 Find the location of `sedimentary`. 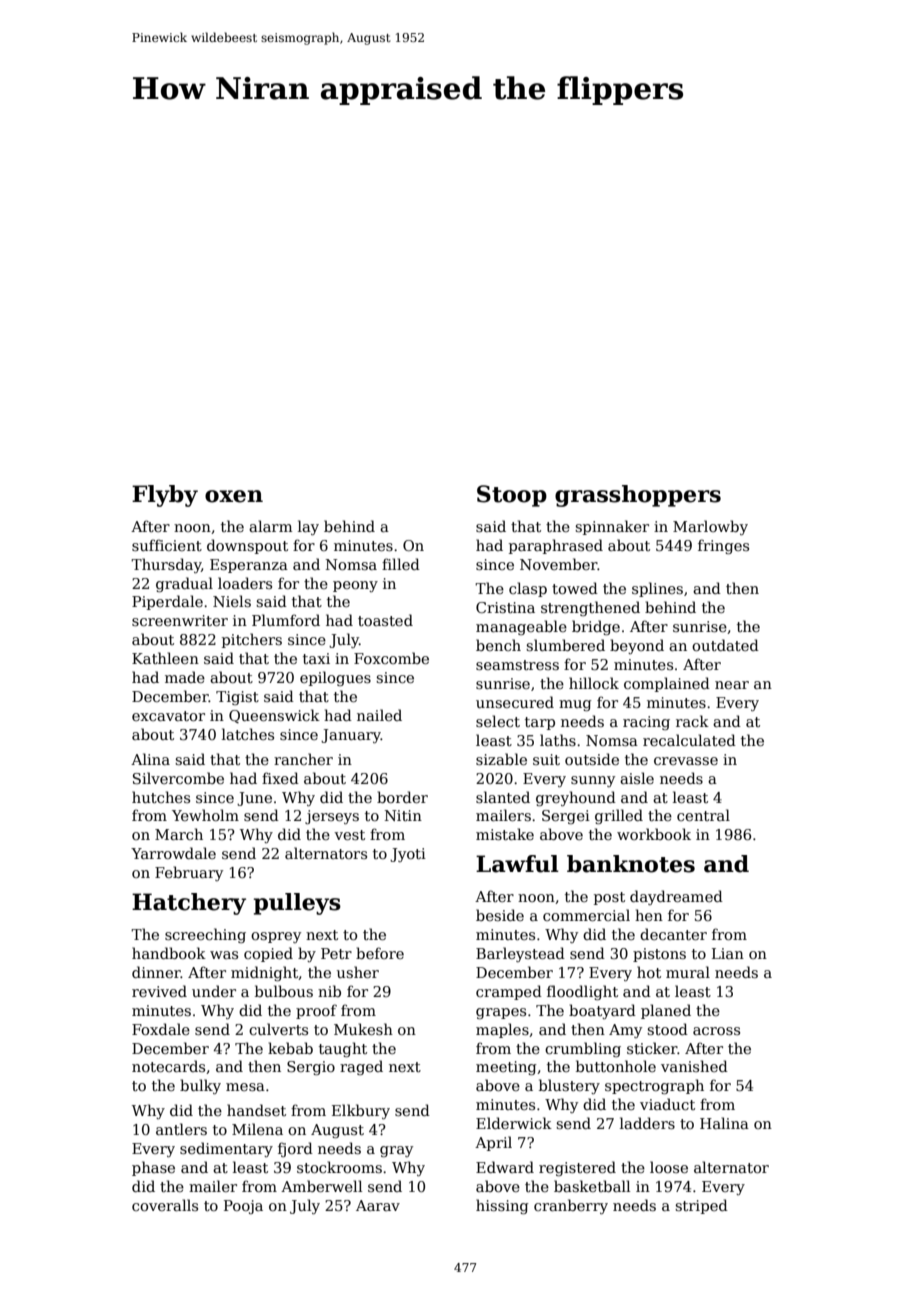

sedimentary is located at coordinates (226, 1149).
